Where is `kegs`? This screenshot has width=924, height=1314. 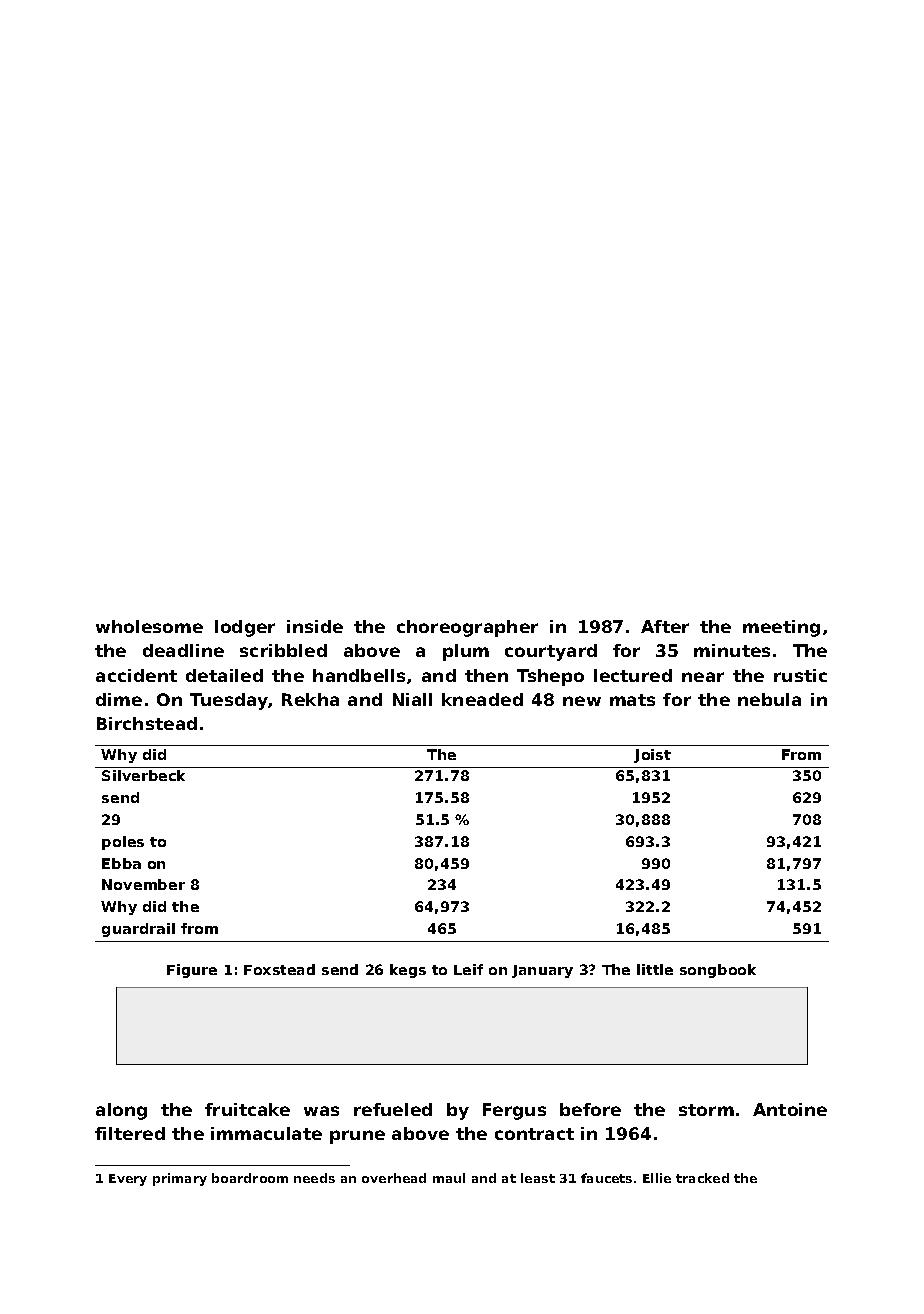
kegs is located at coordinates (408, 971).
